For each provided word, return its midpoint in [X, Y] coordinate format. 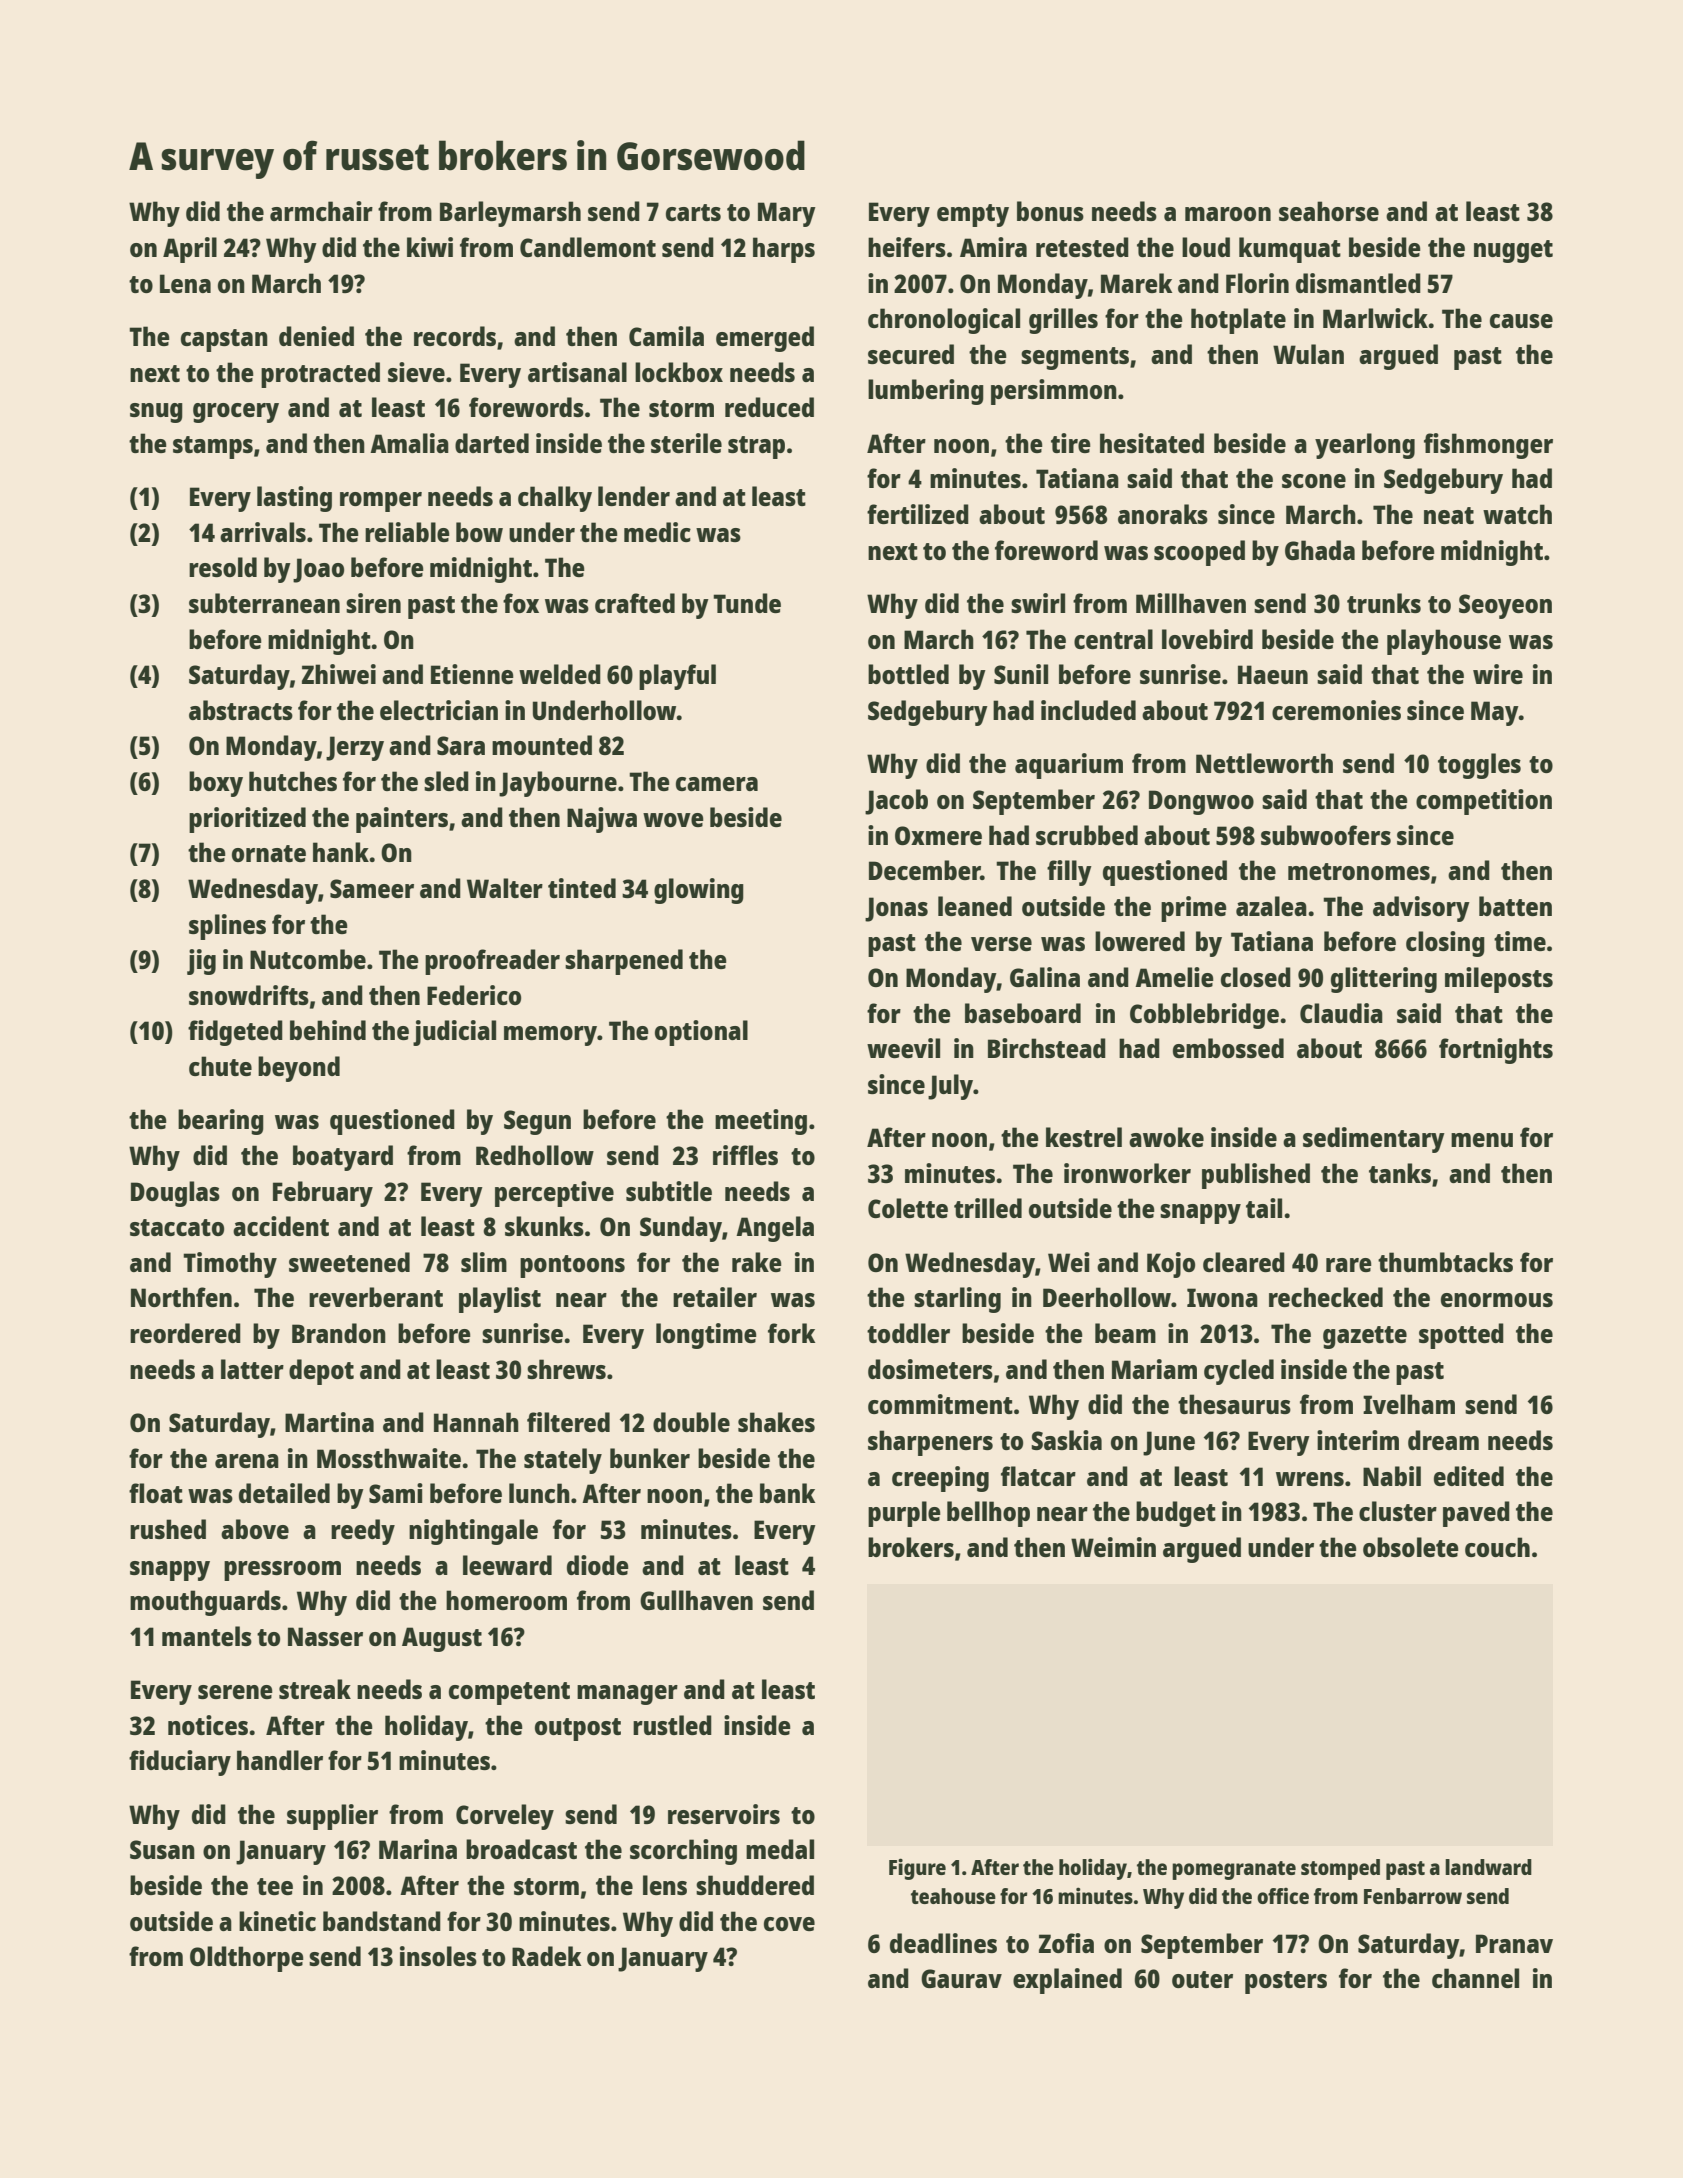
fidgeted [235, 1033]
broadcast [521, 1849]
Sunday [681, 1229]
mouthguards [205, 1603]
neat [1449, 515]
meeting [761, 1122]
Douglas [175, 1194]
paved [1476, 1514]
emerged [765, 339]
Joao [318, 570]
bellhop [988, 1514]
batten [1515, 906]
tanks [1400, 1173]
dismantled [1358, 283]
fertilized [918, 514]
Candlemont [588, 247]
